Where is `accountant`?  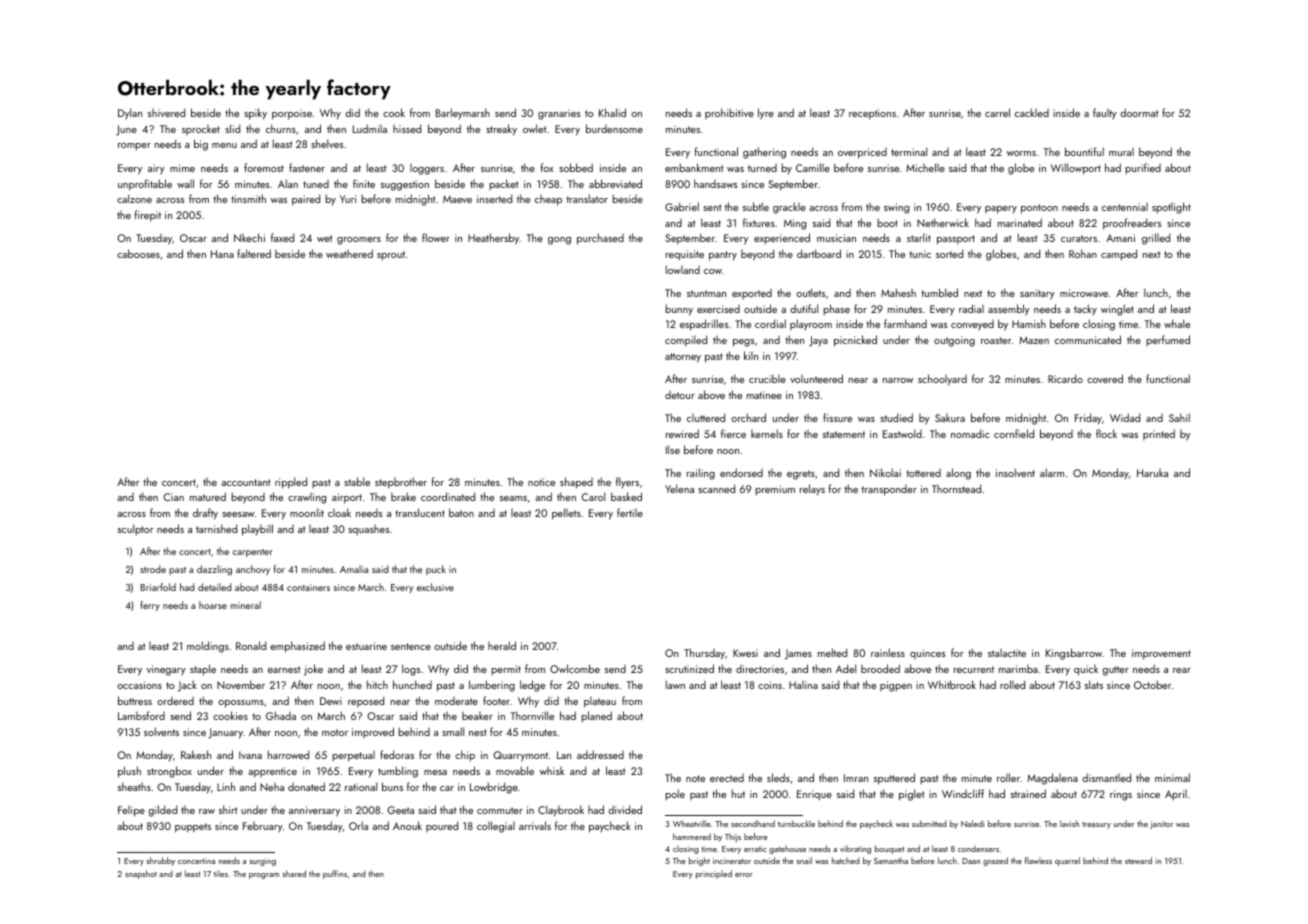 accountant is located at coordinates (245, 482).
